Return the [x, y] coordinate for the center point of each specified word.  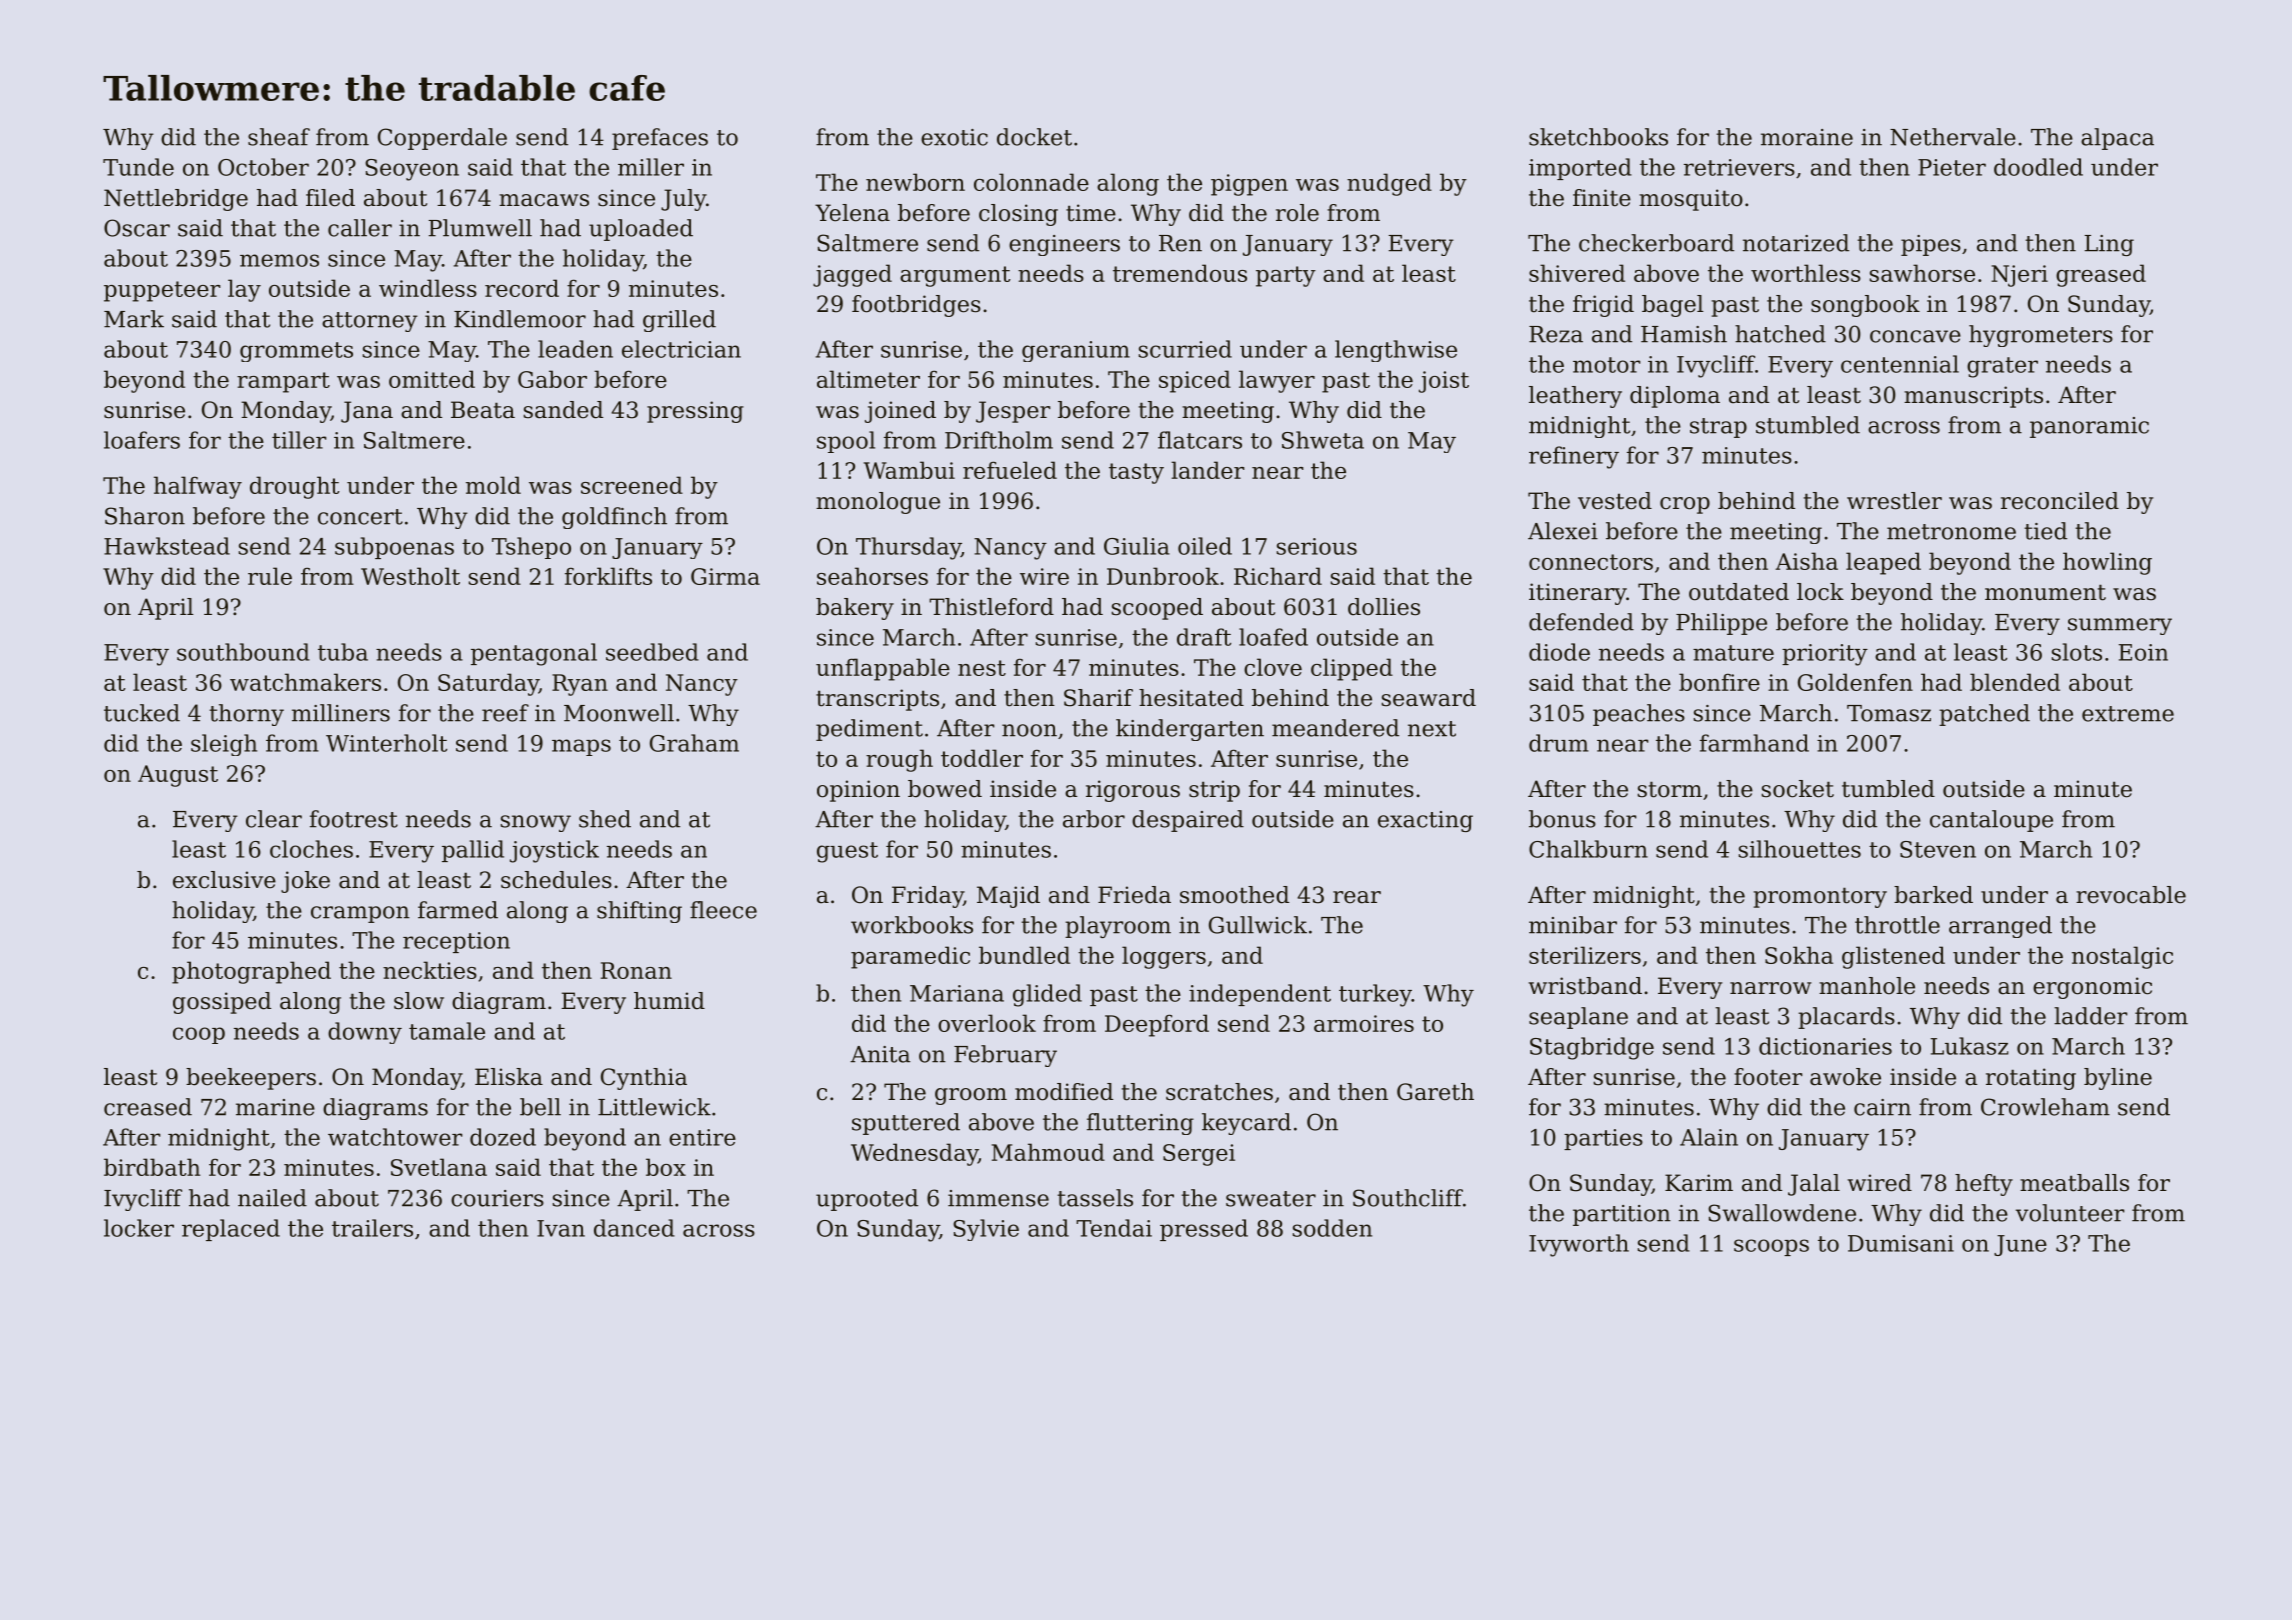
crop [1685, 505]
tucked [142, 713]
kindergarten [1190, 730]
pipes [1931, 245]
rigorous [1133, 791]
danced [634, 1228]
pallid [473, 851]
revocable [2131, 895]
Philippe [1721, 624]
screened [632, 485]
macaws [544, 200]
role [1297, 213]
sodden [1332, 1228]
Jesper [1013, 412]
